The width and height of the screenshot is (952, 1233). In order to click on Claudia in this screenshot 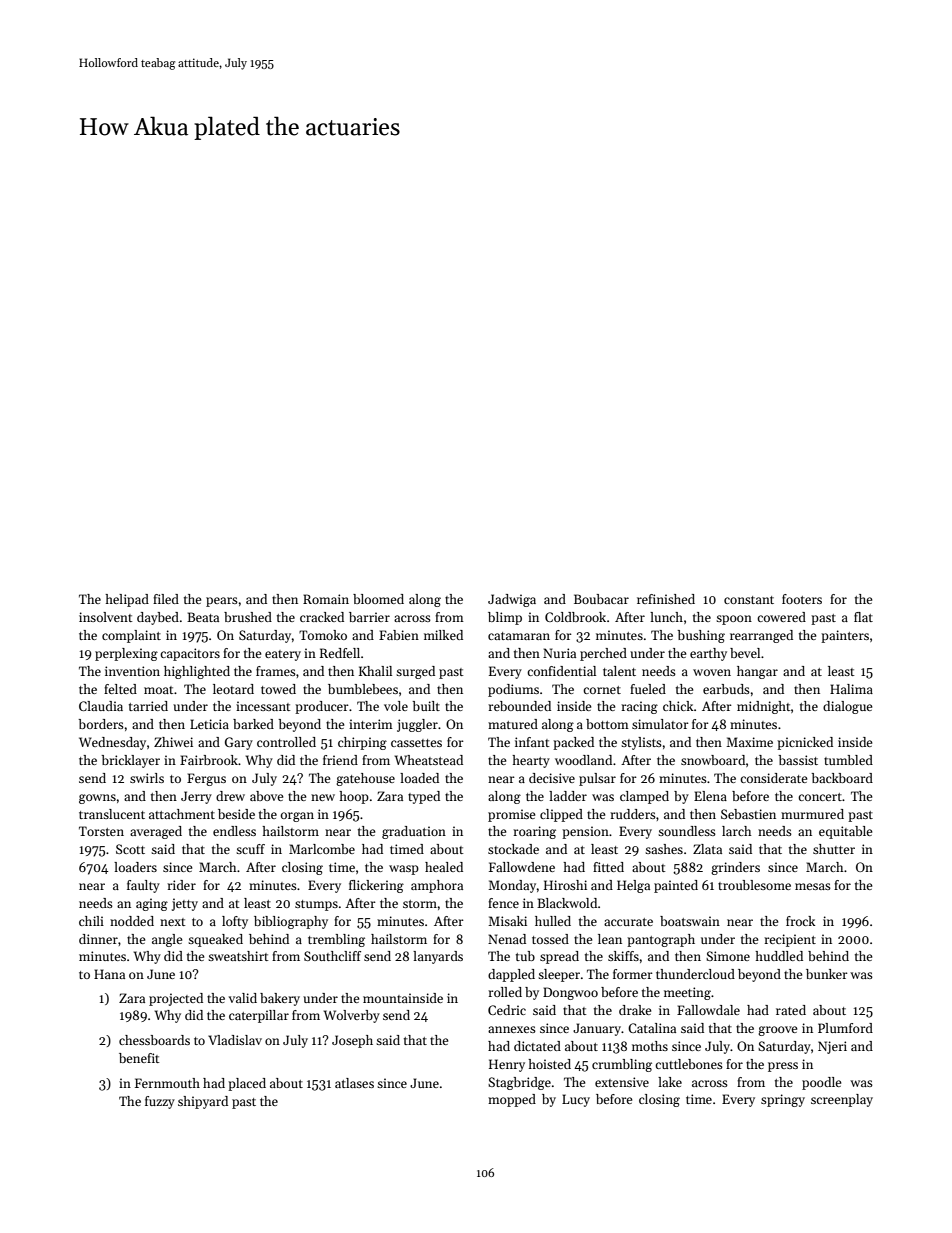, I will do `click(101, 706)`.
